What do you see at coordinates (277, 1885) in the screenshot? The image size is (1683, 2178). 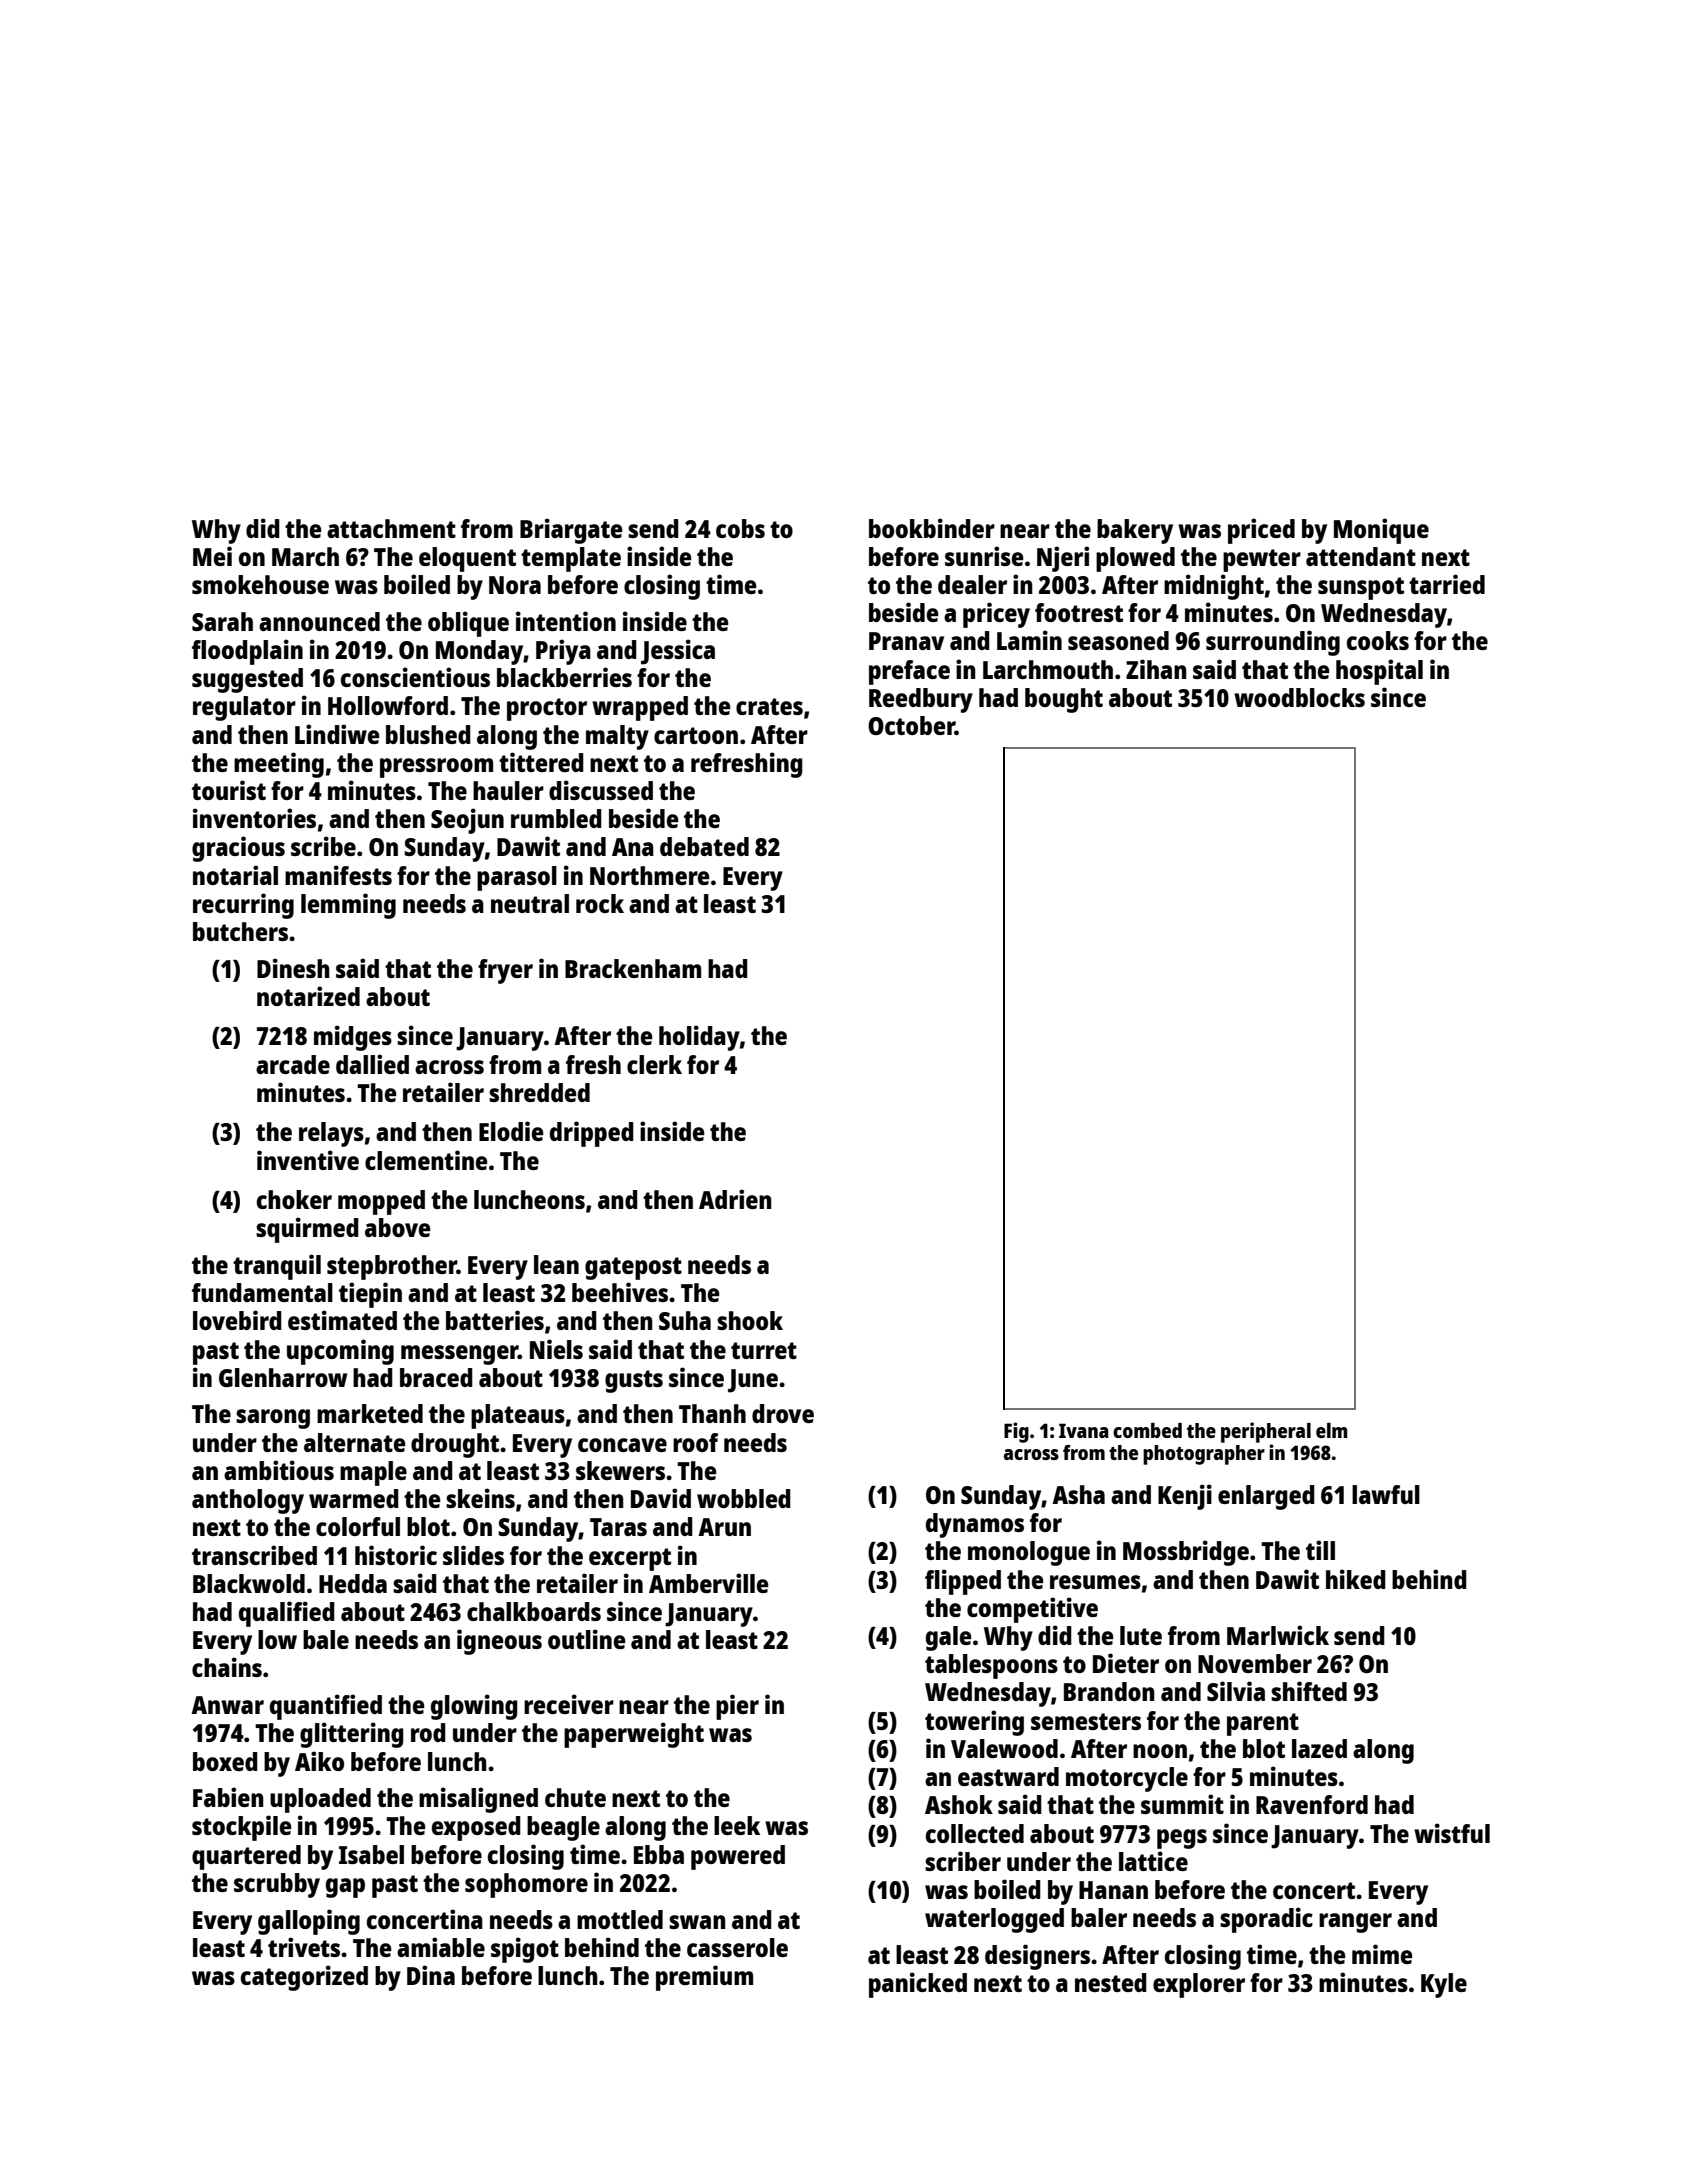 I see `scrubby` at bounding box center [277, 1885].
